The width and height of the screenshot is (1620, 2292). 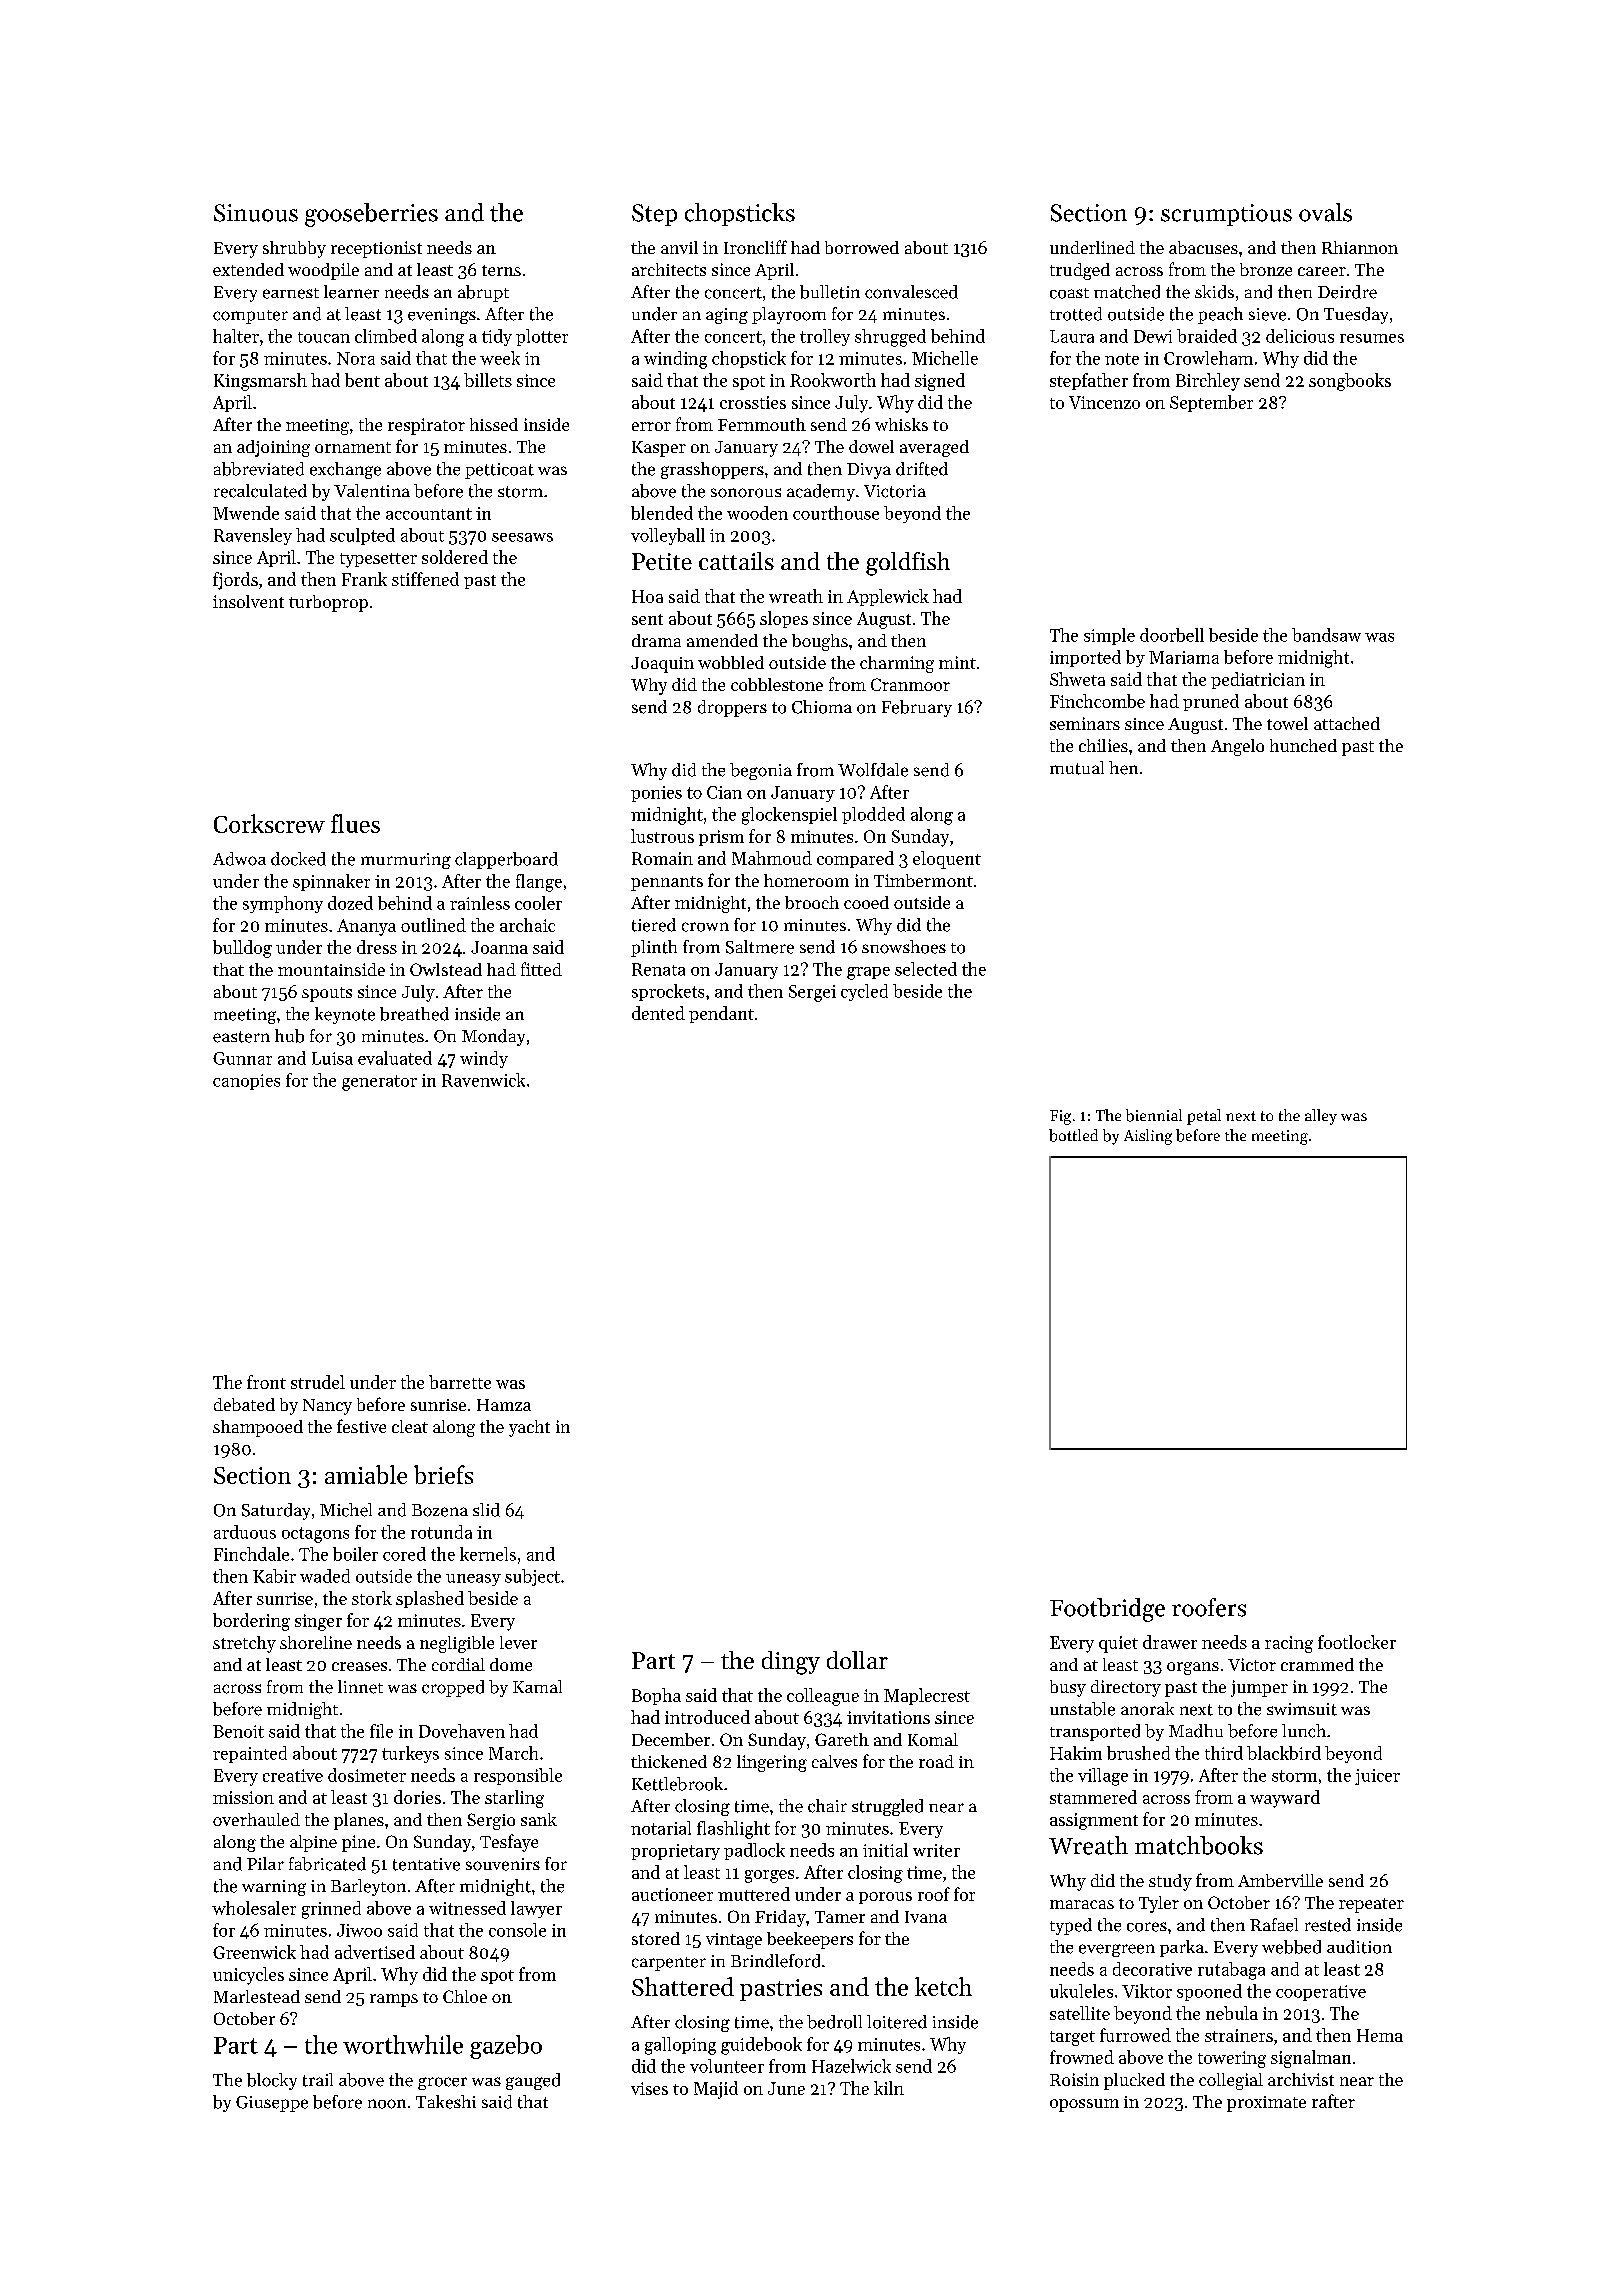 What do you see at coordinates (1289, 1644) in the screenshot?
I see `racing` at bounding box center [1289, 1644].
